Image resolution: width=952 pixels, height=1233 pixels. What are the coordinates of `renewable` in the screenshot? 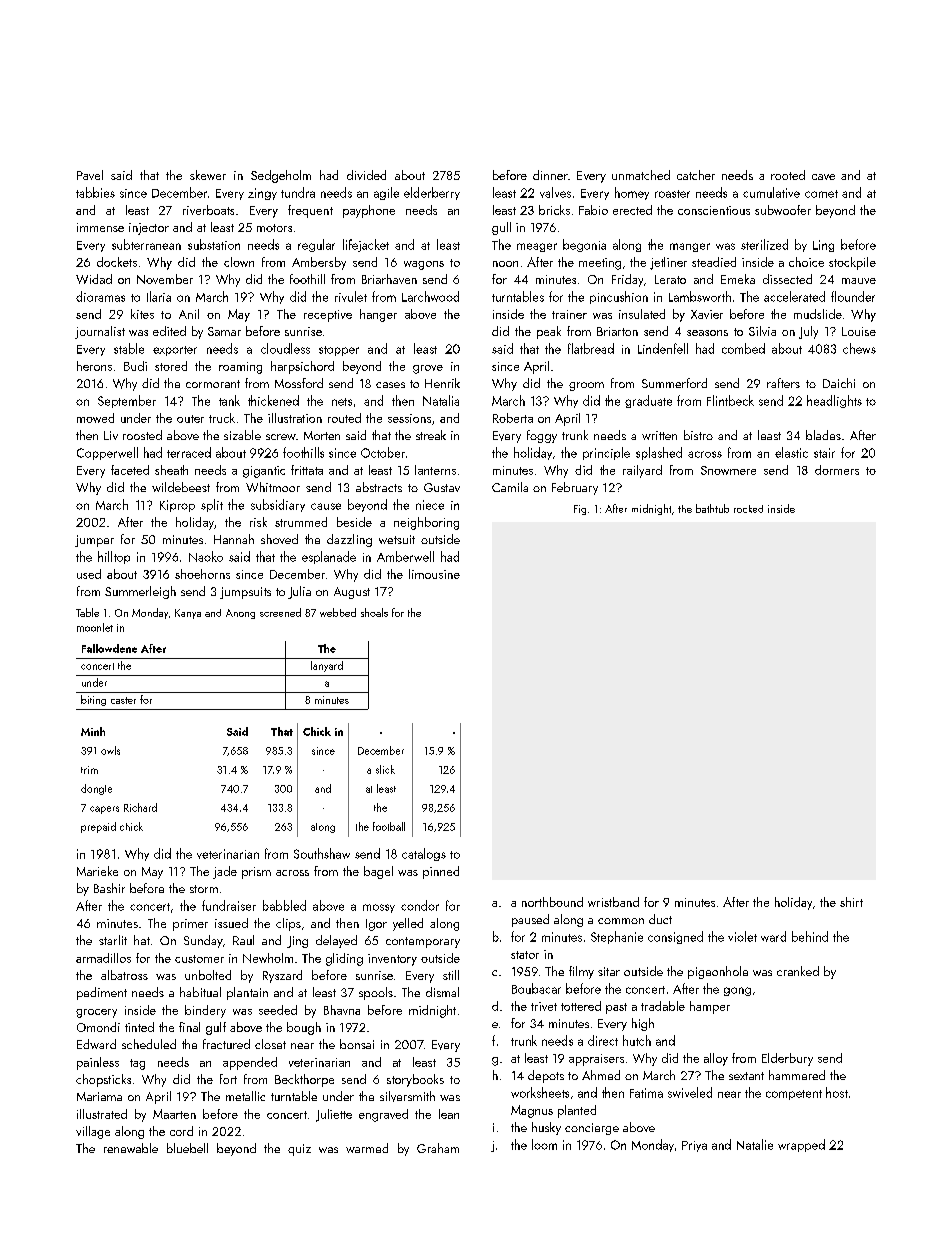 It's located at (131, 1148).
